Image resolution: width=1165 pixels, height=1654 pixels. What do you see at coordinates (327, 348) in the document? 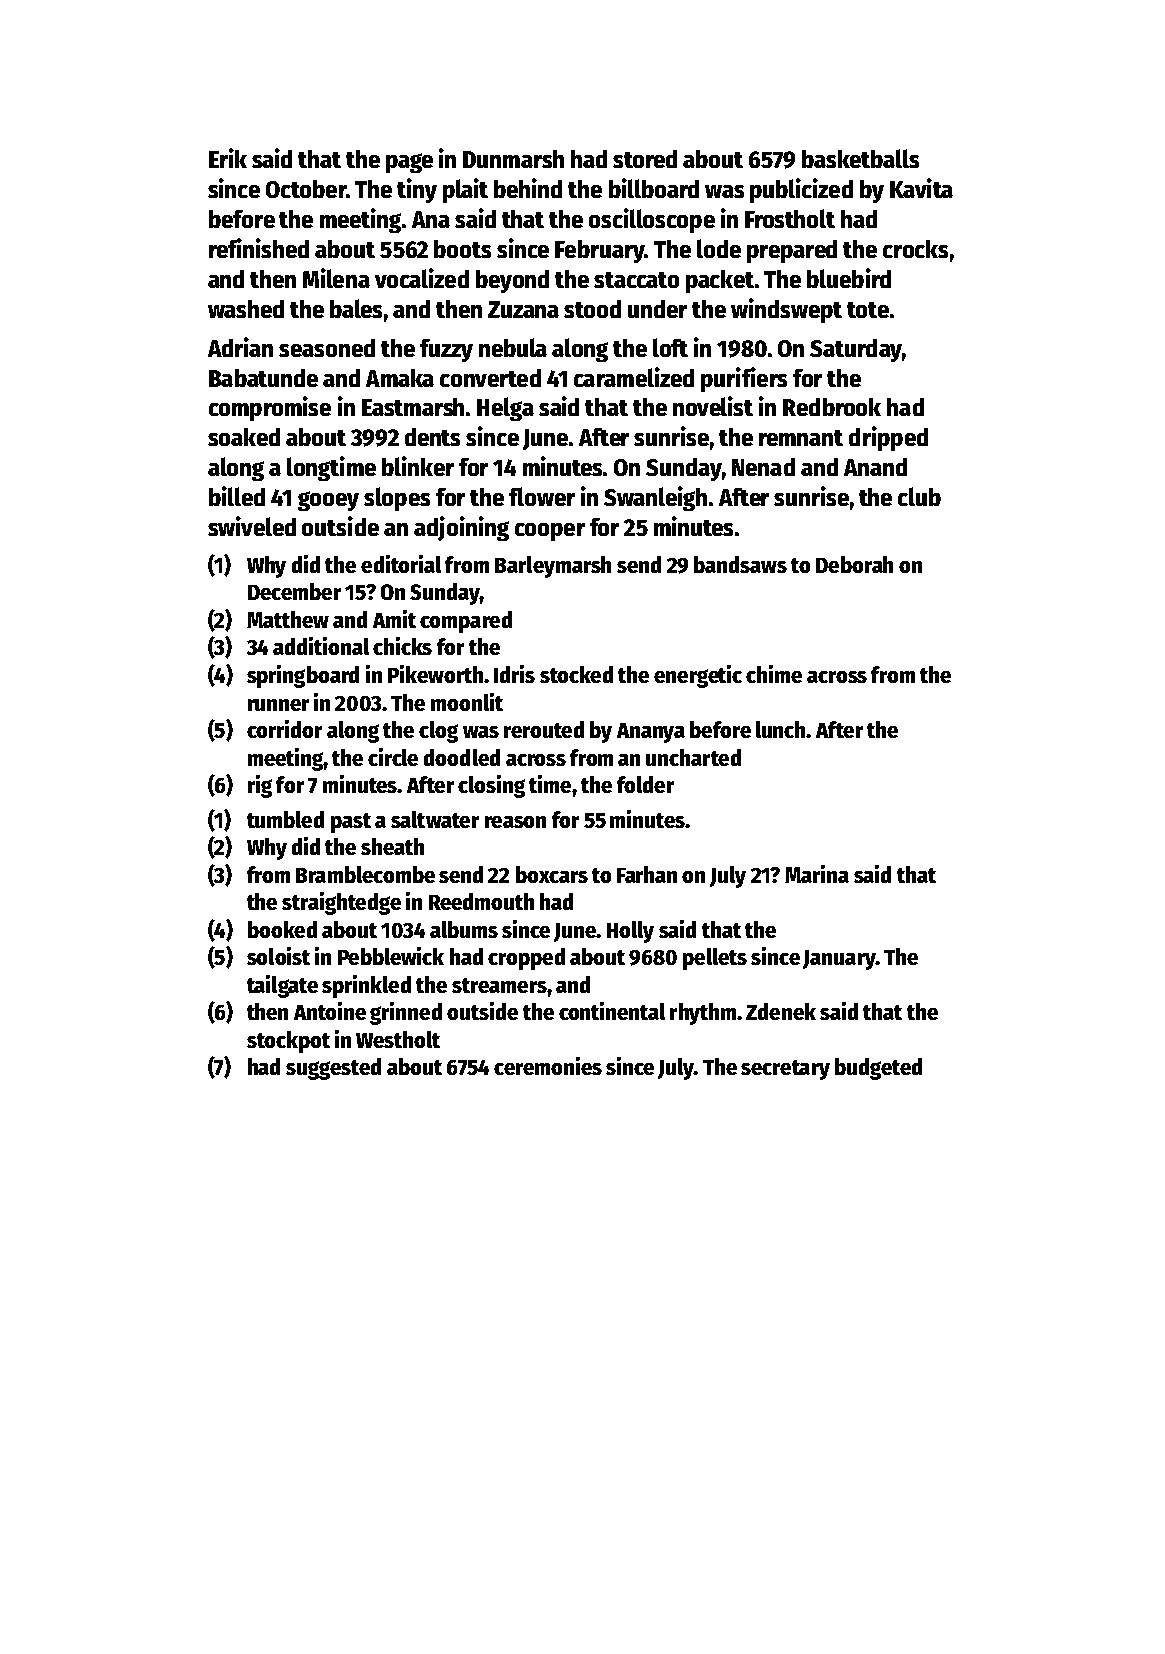
I see `seasoned` at bounding box center [327, 348].
